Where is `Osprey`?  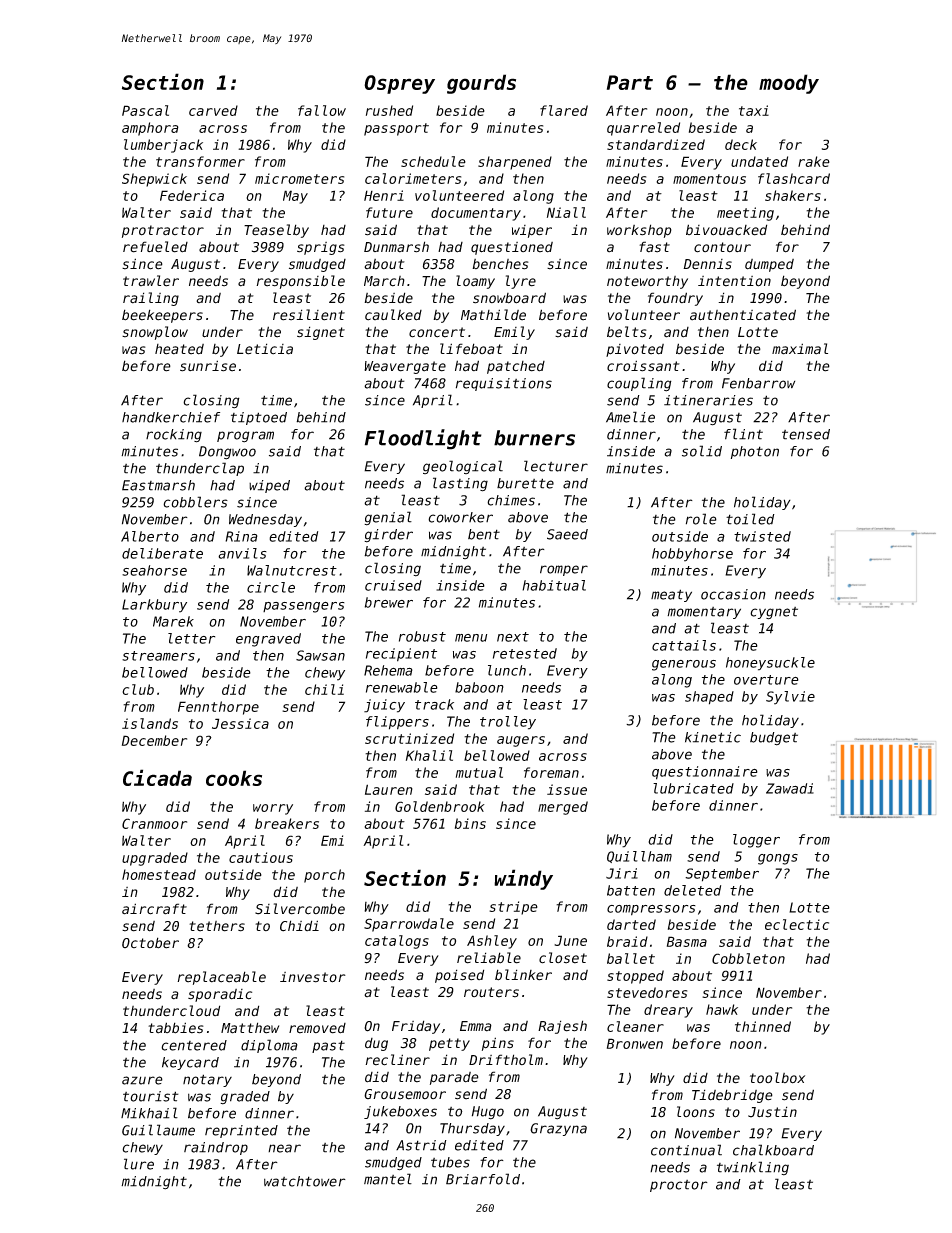
Osprey is located at coordinates (399, 84).
